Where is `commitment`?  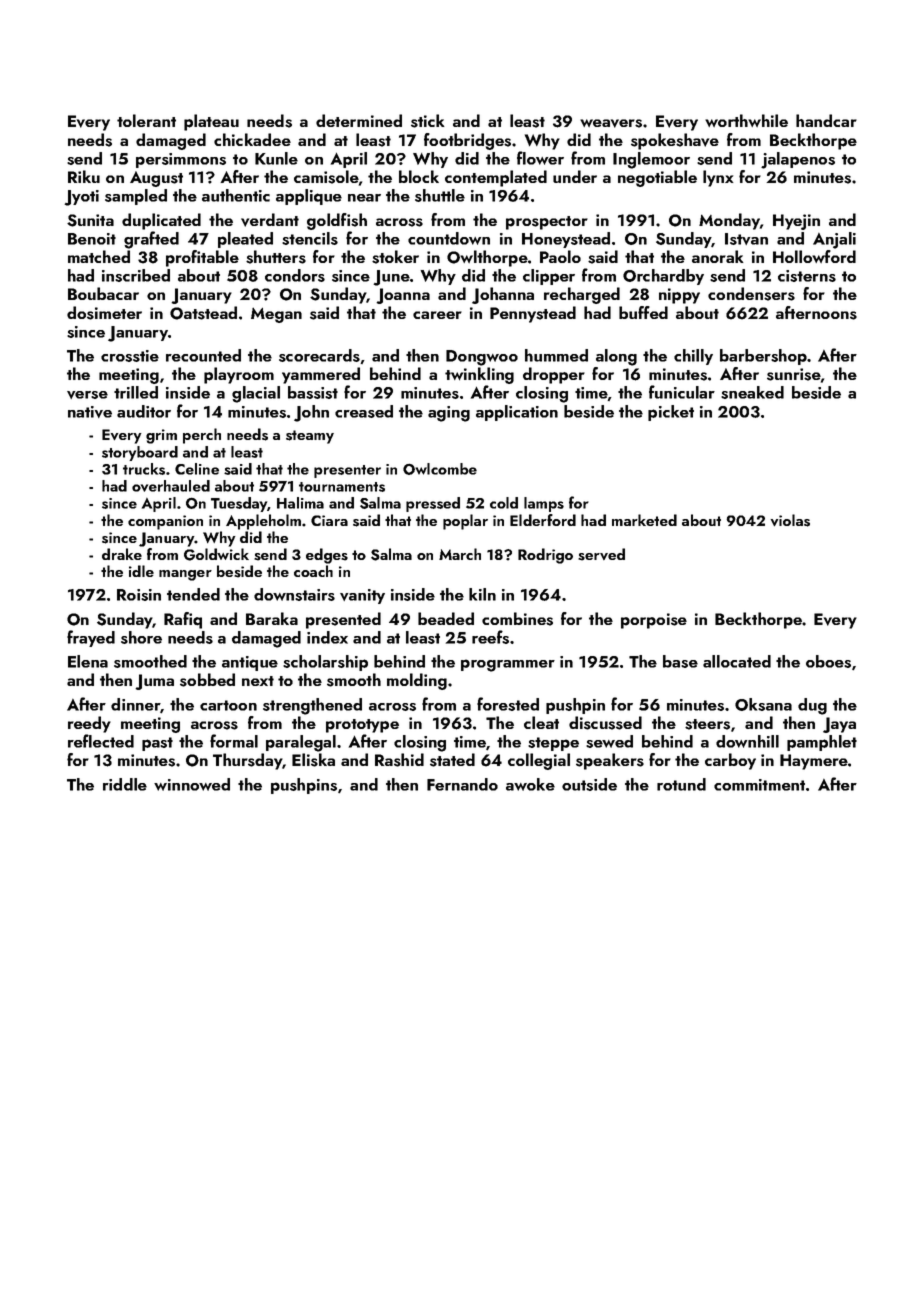
commitment is located at coordinates (759, 785).
